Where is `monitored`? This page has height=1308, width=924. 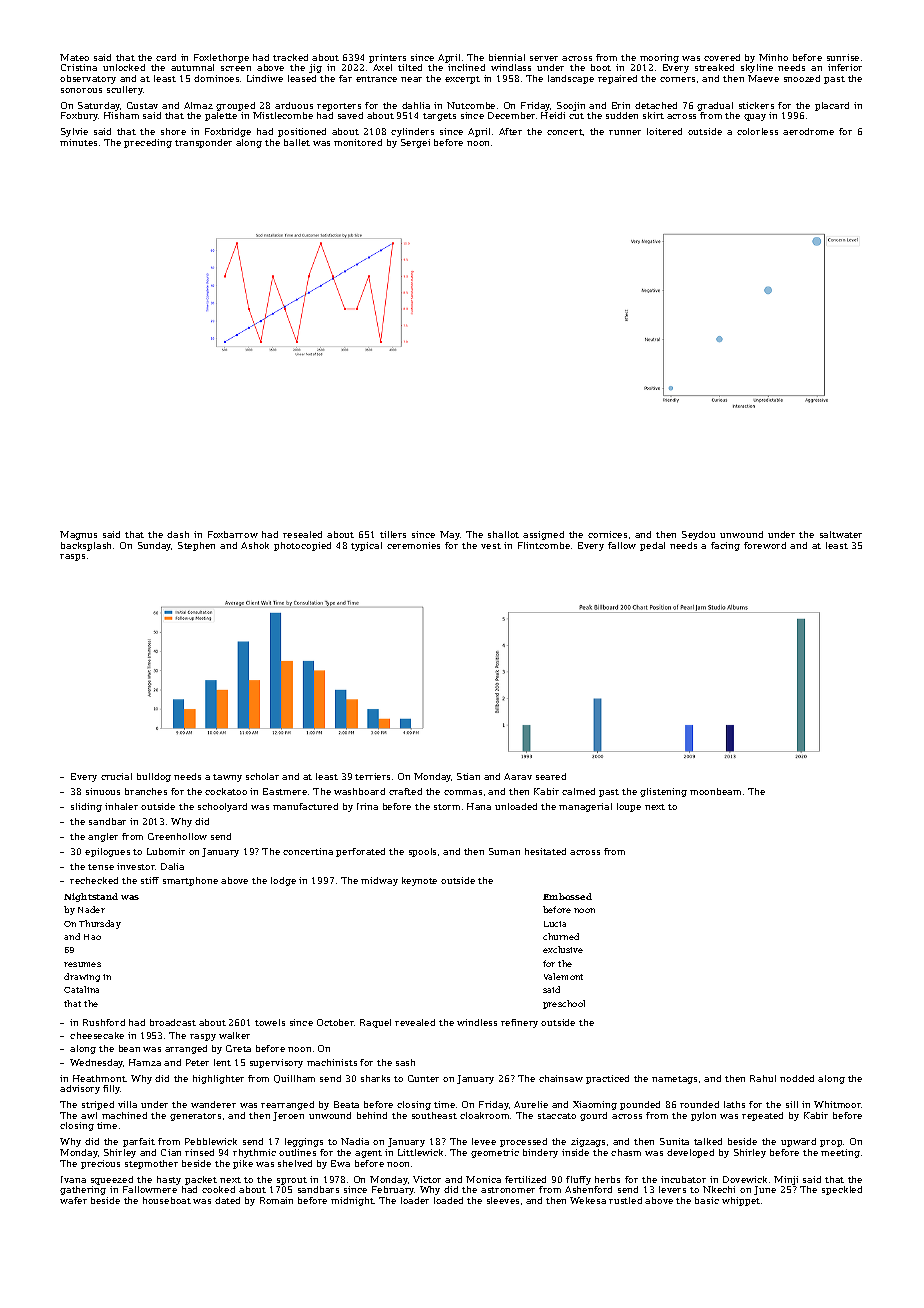
monitored is located at coordinates (358, 142).
